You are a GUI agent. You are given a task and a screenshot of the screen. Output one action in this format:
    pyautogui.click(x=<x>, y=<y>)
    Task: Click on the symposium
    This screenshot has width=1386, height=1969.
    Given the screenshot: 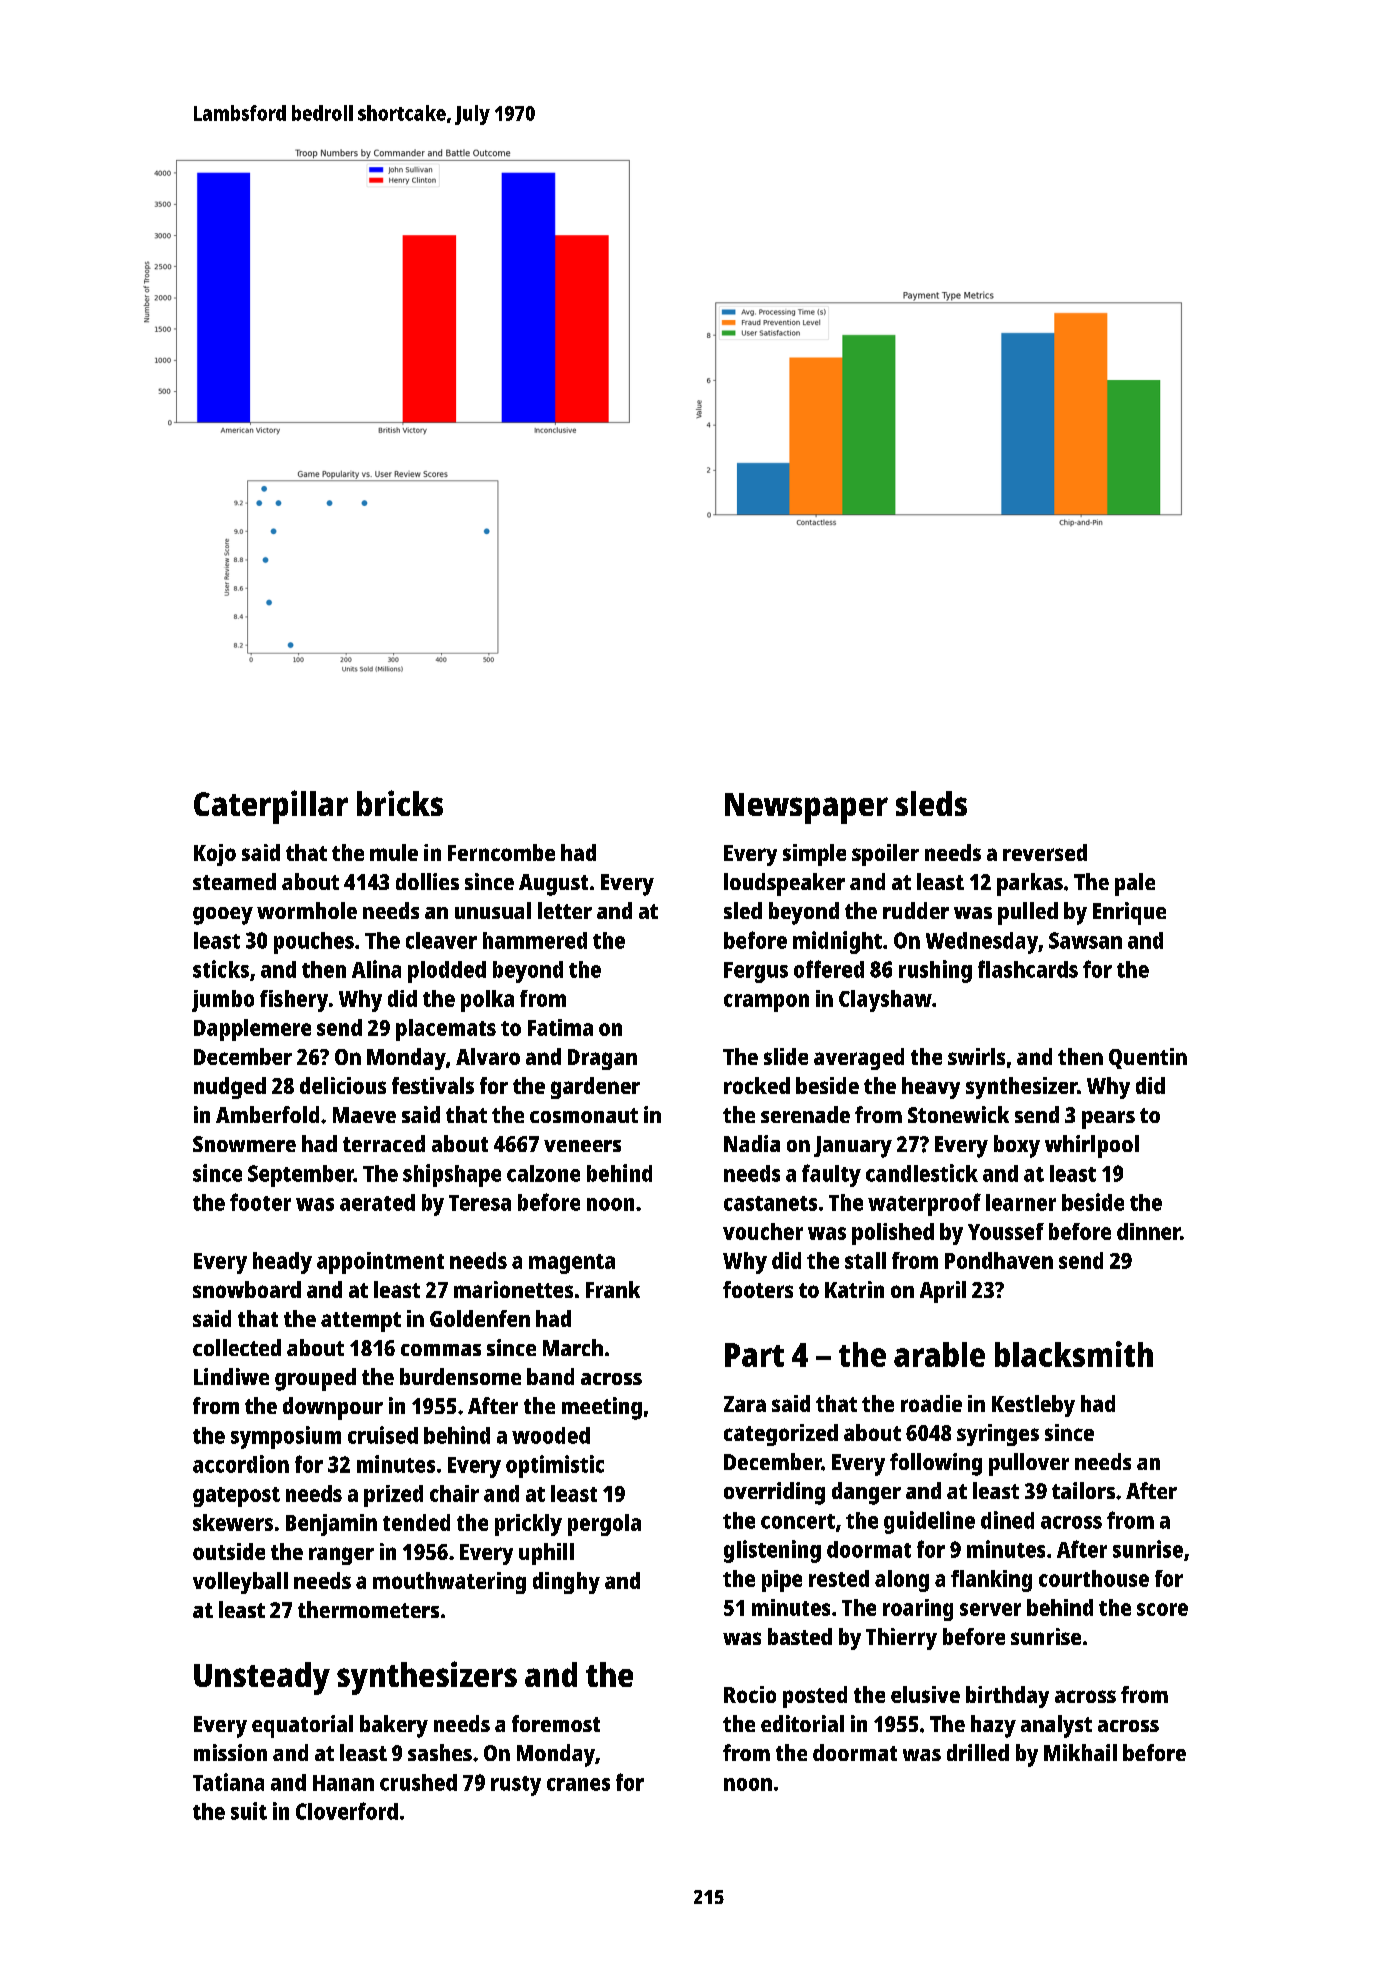 What is the action you would take?
    pyautogui.click(x=286, y=1437)
